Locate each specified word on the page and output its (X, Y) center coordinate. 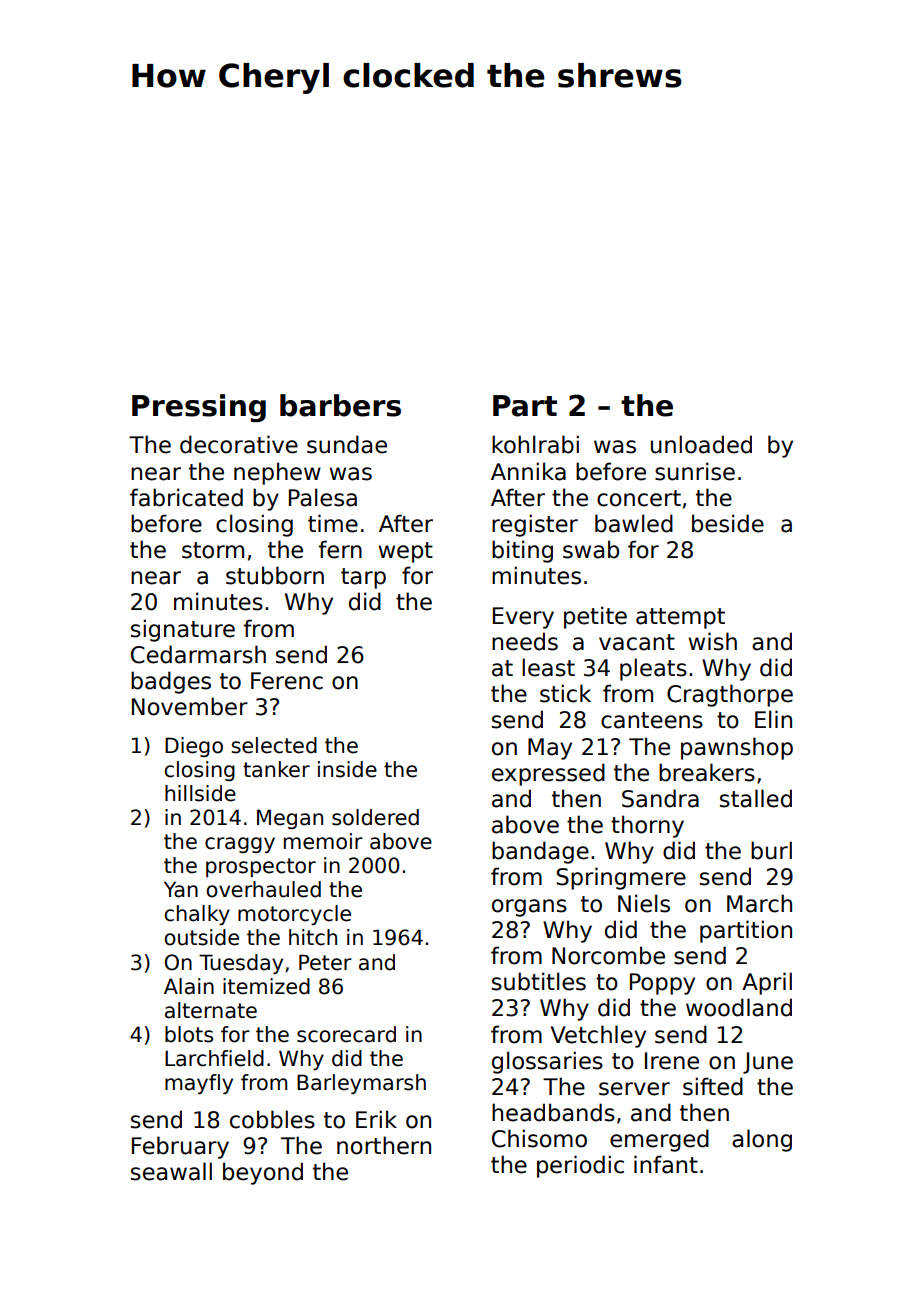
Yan (181, 889)
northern (384, 1145)
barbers (340, 405)
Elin (773, 719)
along (762, 1140)
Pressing (199, 408)
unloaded (701, 444)
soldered (375, 817)
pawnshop (737, 748)
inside (347, 769)
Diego (194, 747)
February (180, 1147)
